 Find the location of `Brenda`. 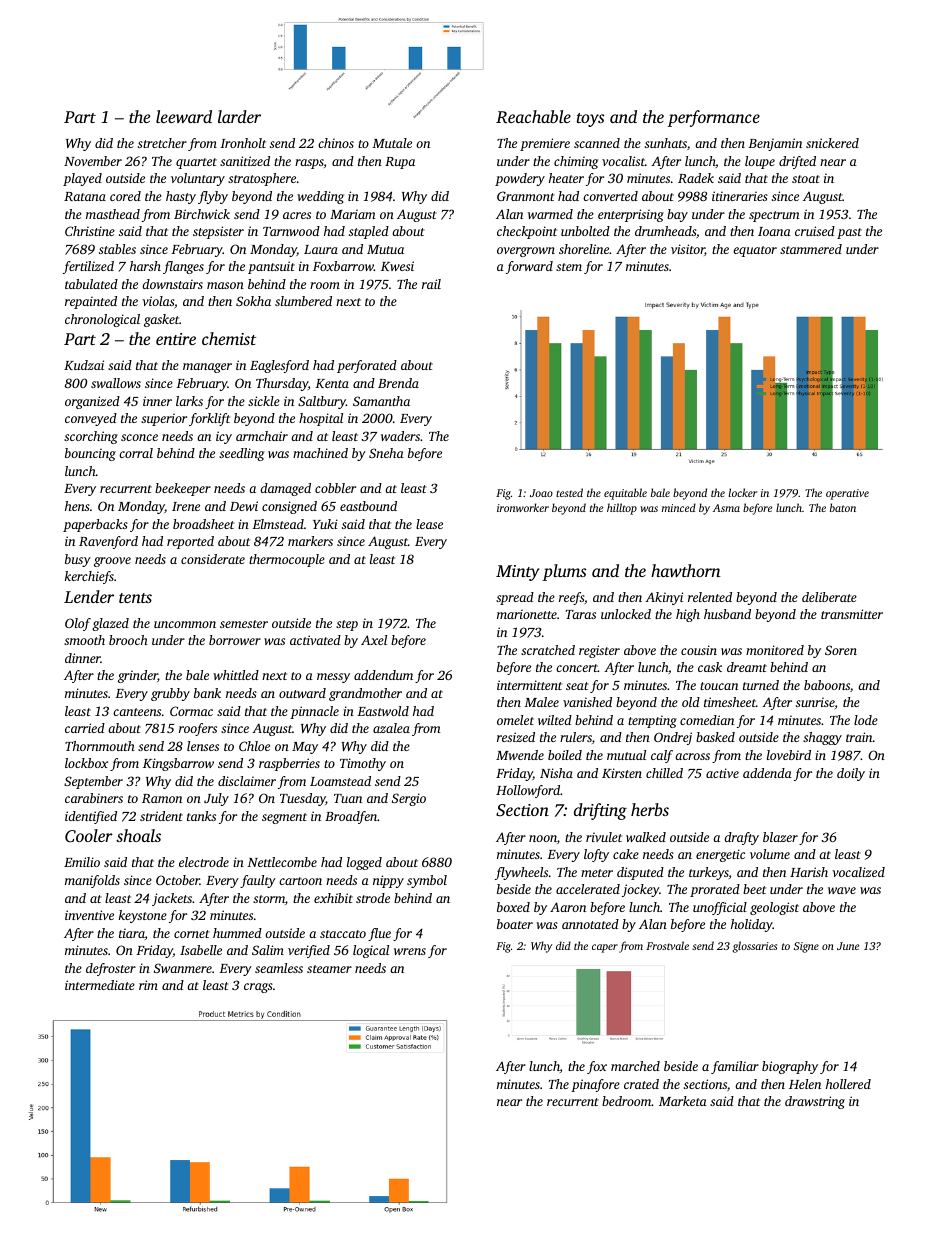

Brenda is located at coordinates (398, 383).
